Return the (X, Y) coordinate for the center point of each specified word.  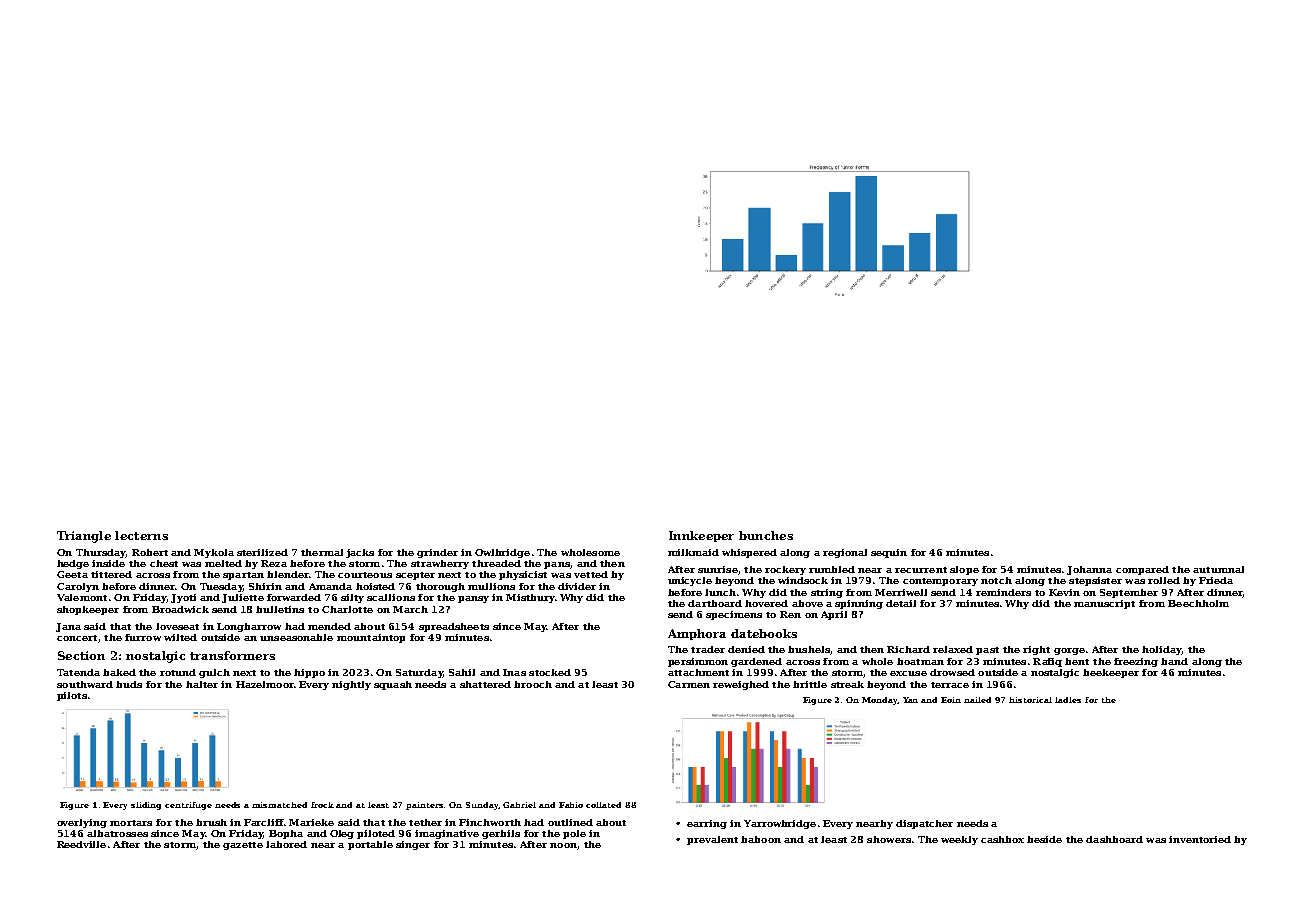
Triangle (84, 537)
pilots (72, 696)
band (1174, 661)
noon (563, 845)
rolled (1164, 580)
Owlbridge (502, 553)
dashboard (1114, 839)
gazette (243, 846)
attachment (698, 672)
